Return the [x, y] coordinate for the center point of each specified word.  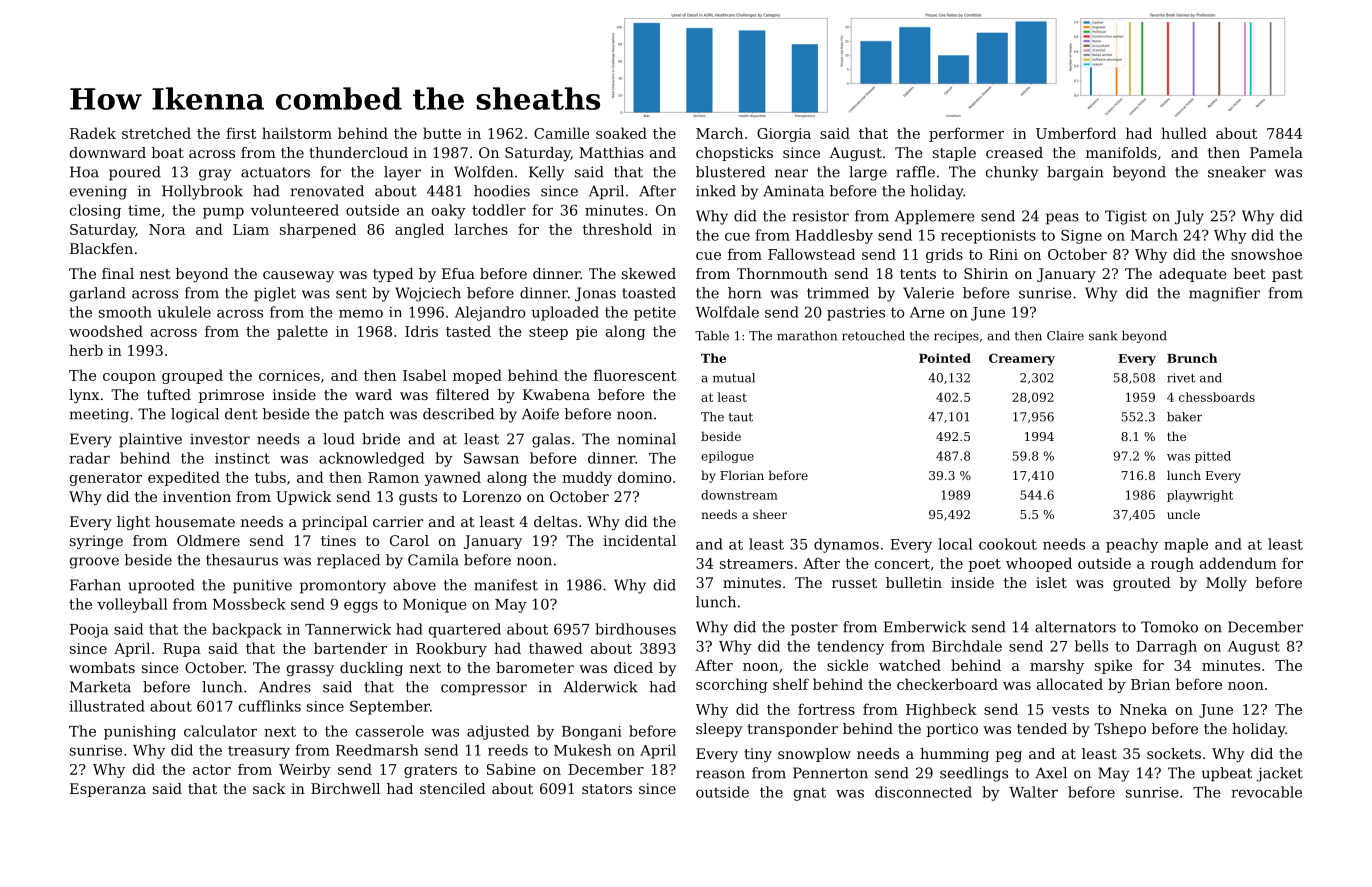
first [241, 133]
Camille [561, 133]
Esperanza [108, 790]
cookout [1008, 544]
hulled [1184, 133]
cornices [289, 375]
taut [741, 417]
